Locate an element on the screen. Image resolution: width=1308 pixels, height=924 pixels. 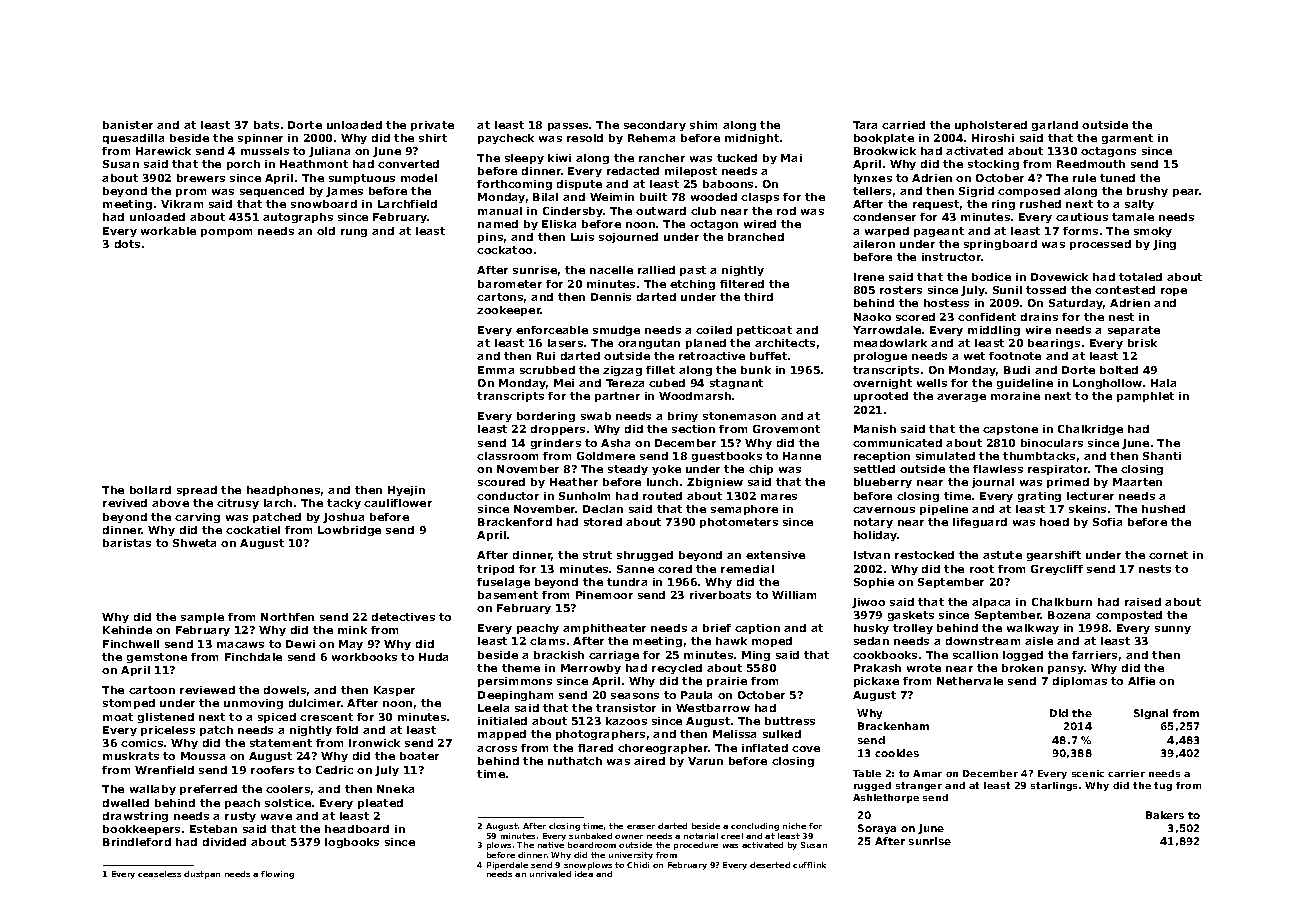
zookeeper is located at coordinates (509, 311).
